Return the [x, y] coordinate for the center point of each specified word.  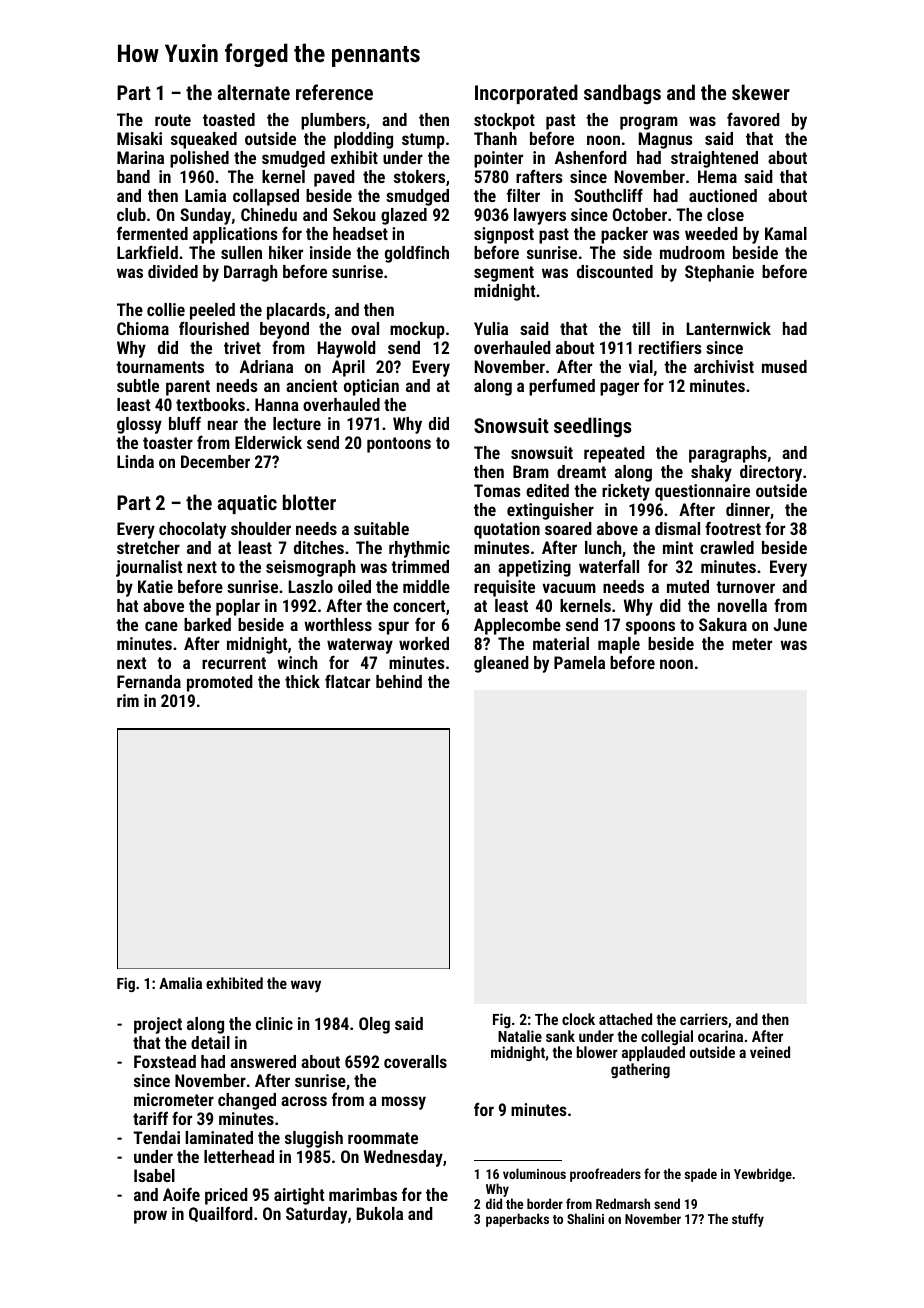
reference [334, 92]
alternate [254, 92]
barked [207, 624]
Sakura [723, 624]
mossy [404, 1103]
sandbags [622, 94]
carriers [704, 1019]
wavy [306, 986]
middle [426, 586]
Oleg [374, 1025]
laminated [219, 1137]
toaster [168, 443]
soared [568, 528]
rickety [626, 492]
